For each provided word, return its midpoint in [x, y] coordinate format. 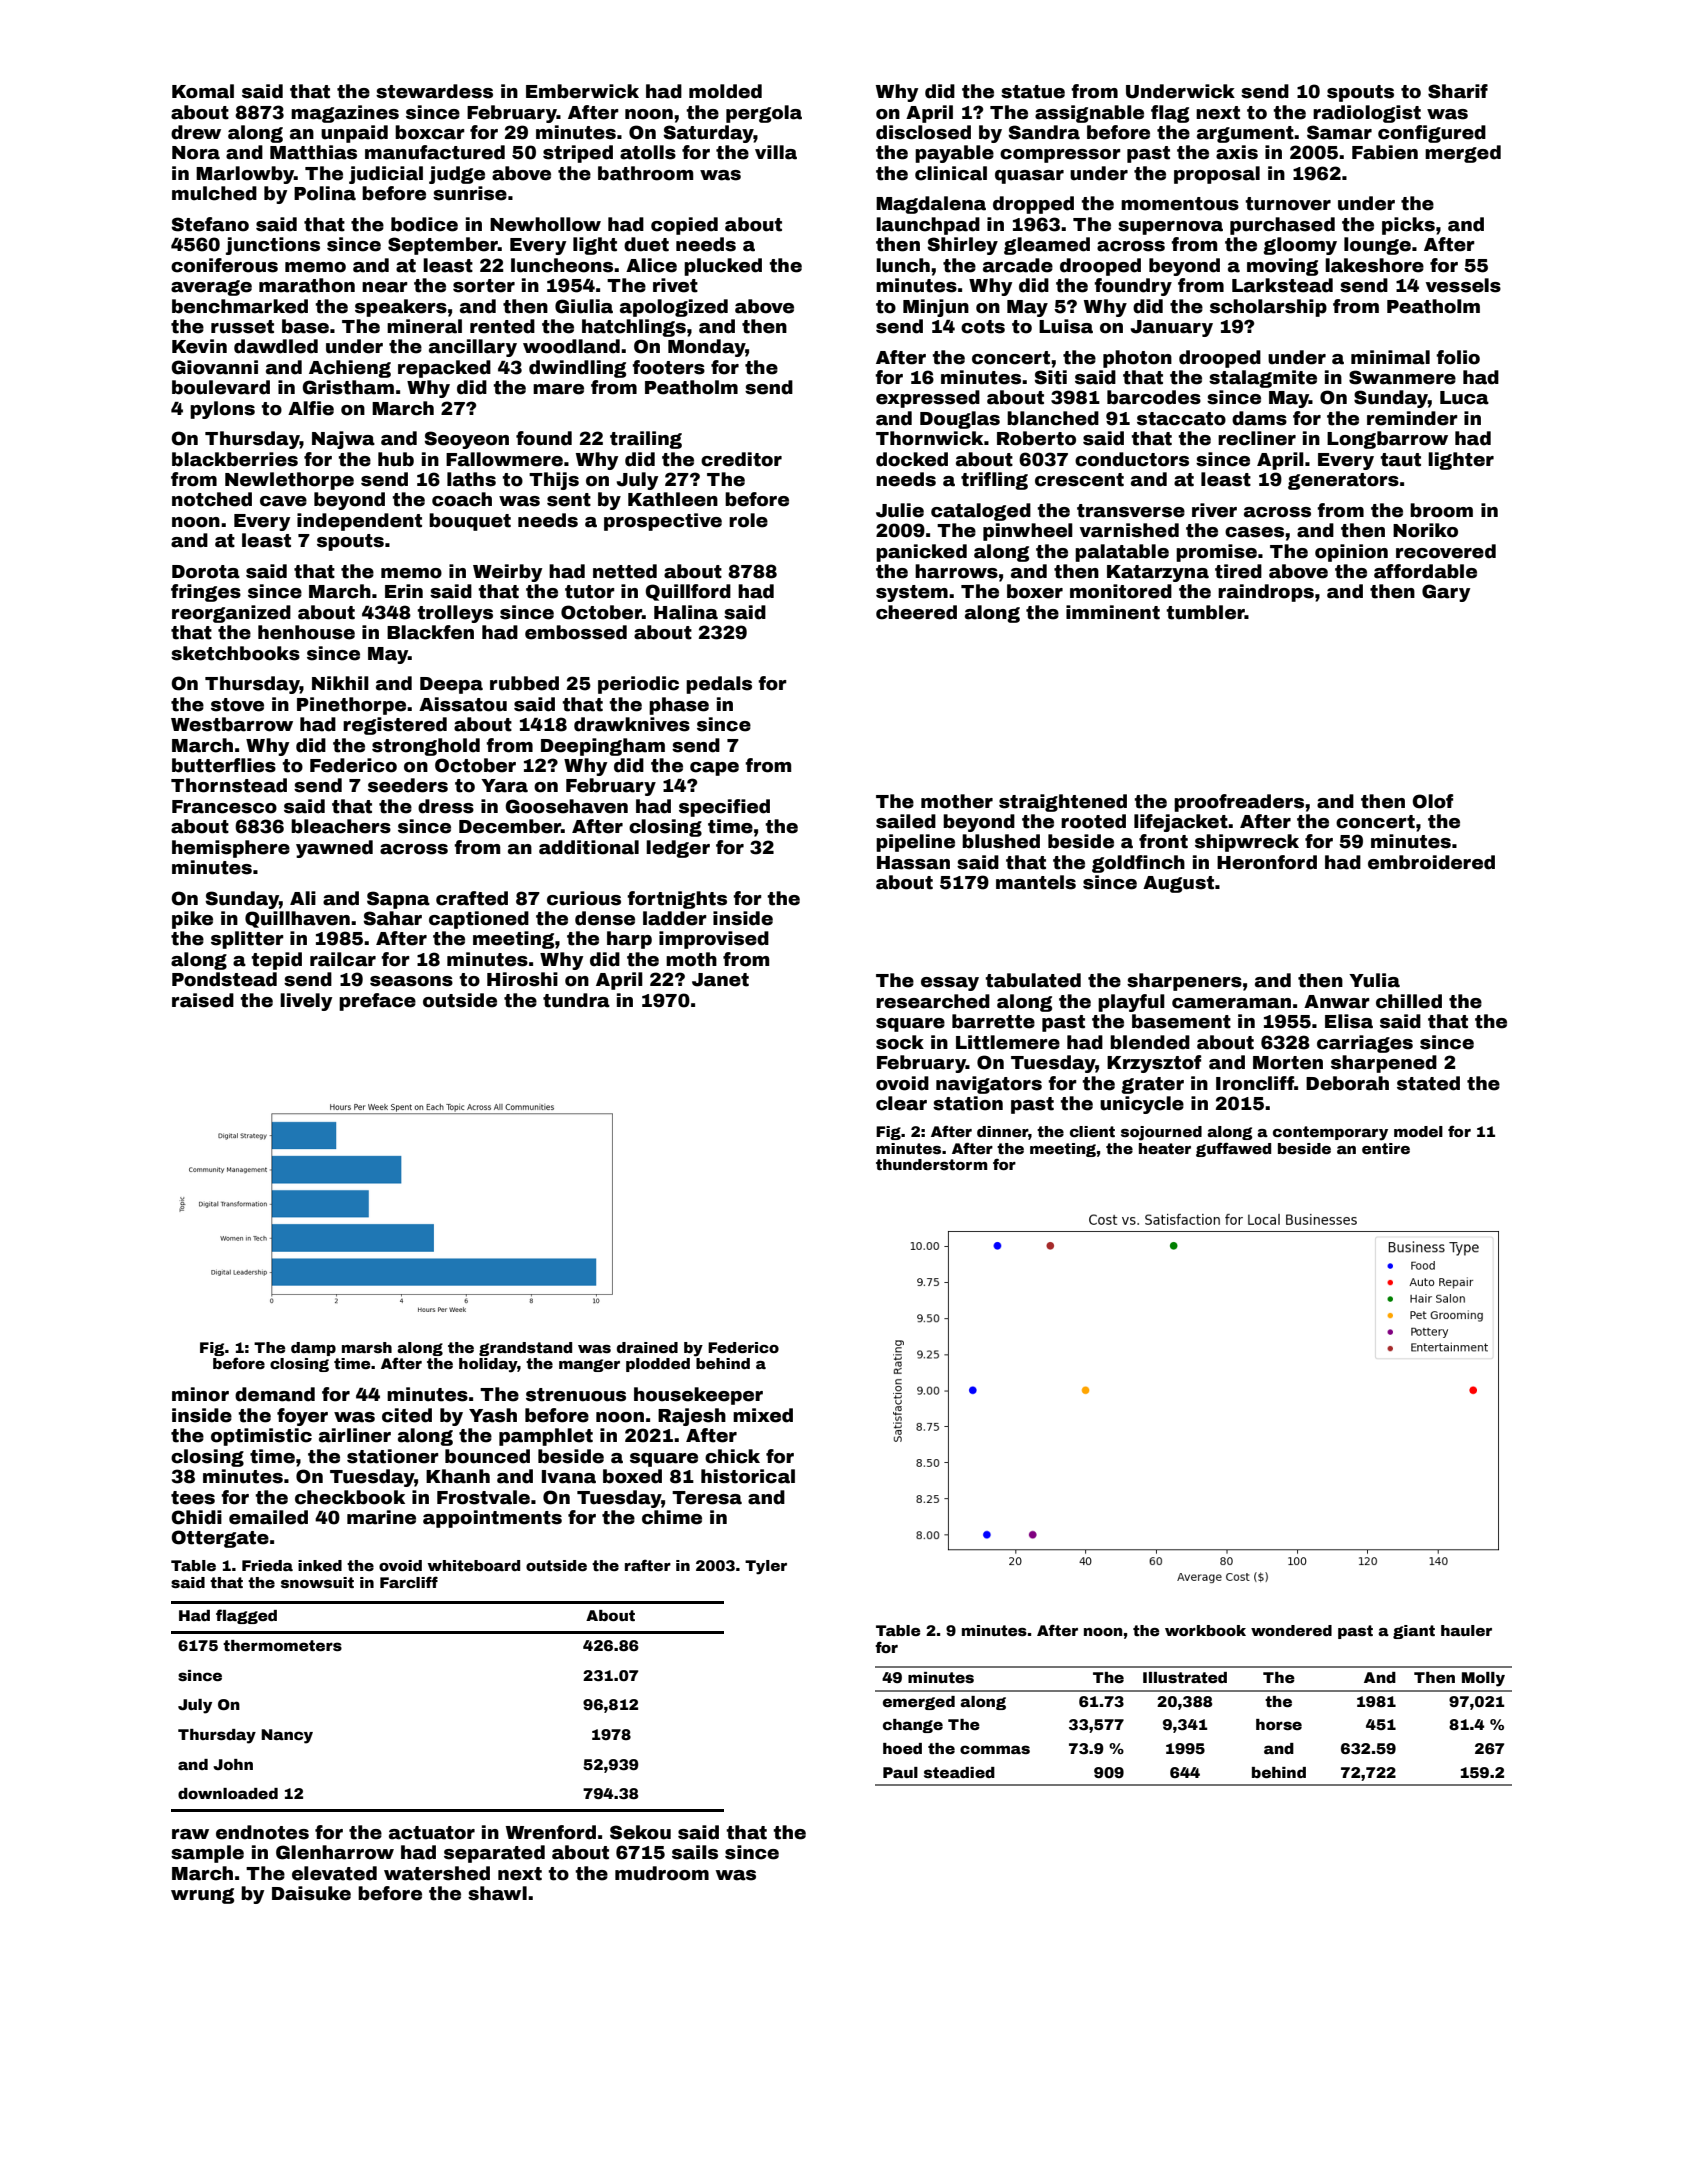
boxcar [430, 132]
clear [901, 1103]
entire [1386, 1148]
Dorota [206, 572]
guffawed [1233, 1149]
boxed [632, 1476]
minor [200, 1394]
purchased [1282, 226]
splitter [247, 940]
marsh [367, 1347]
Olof [1432, 801]
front [1163, 841]
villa [776, 152]
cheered [916, 612]
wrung [202, 1896]
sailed [906, 821]
